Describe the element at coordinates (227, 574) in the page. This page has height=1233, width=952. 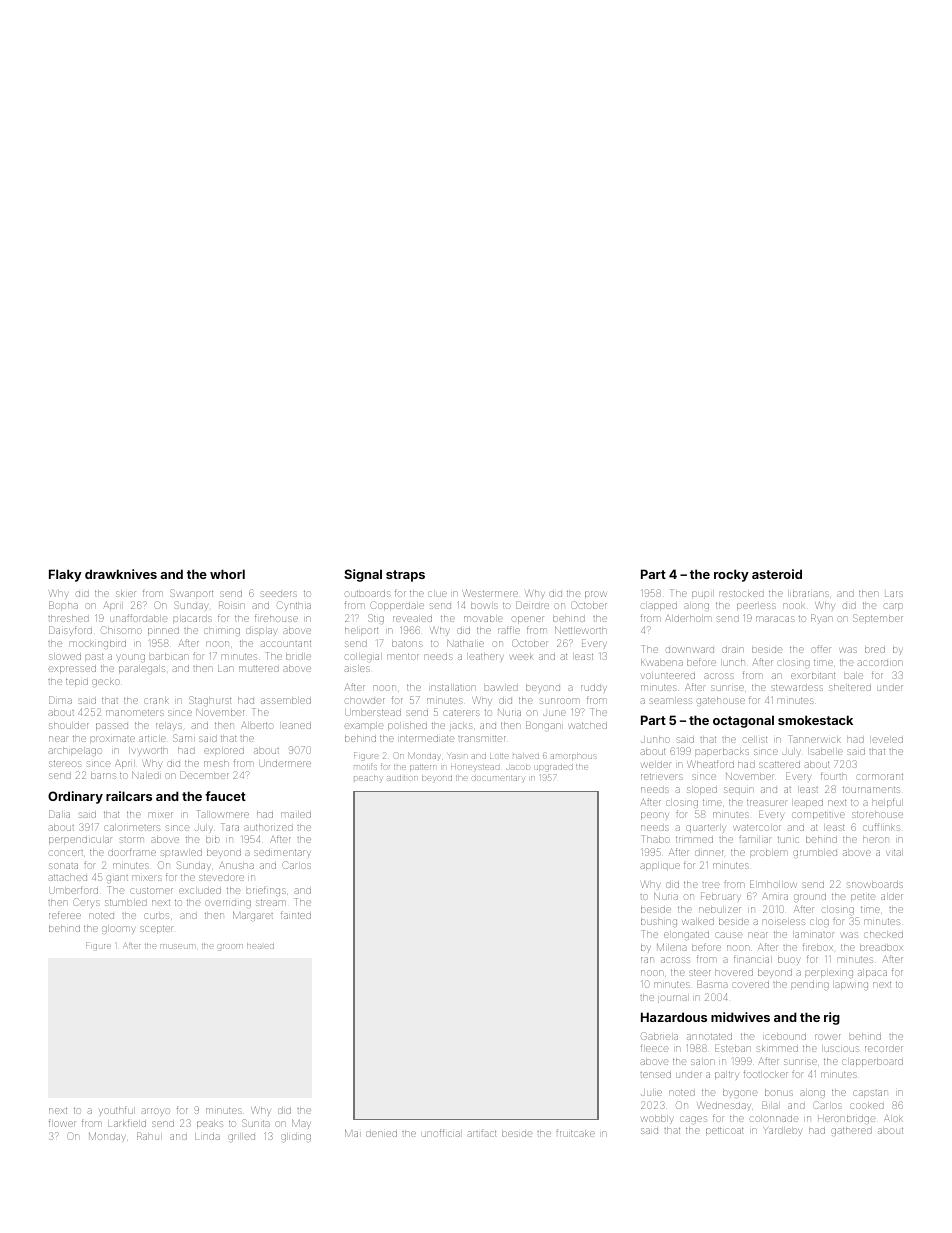
I see `whorl` at that location.
